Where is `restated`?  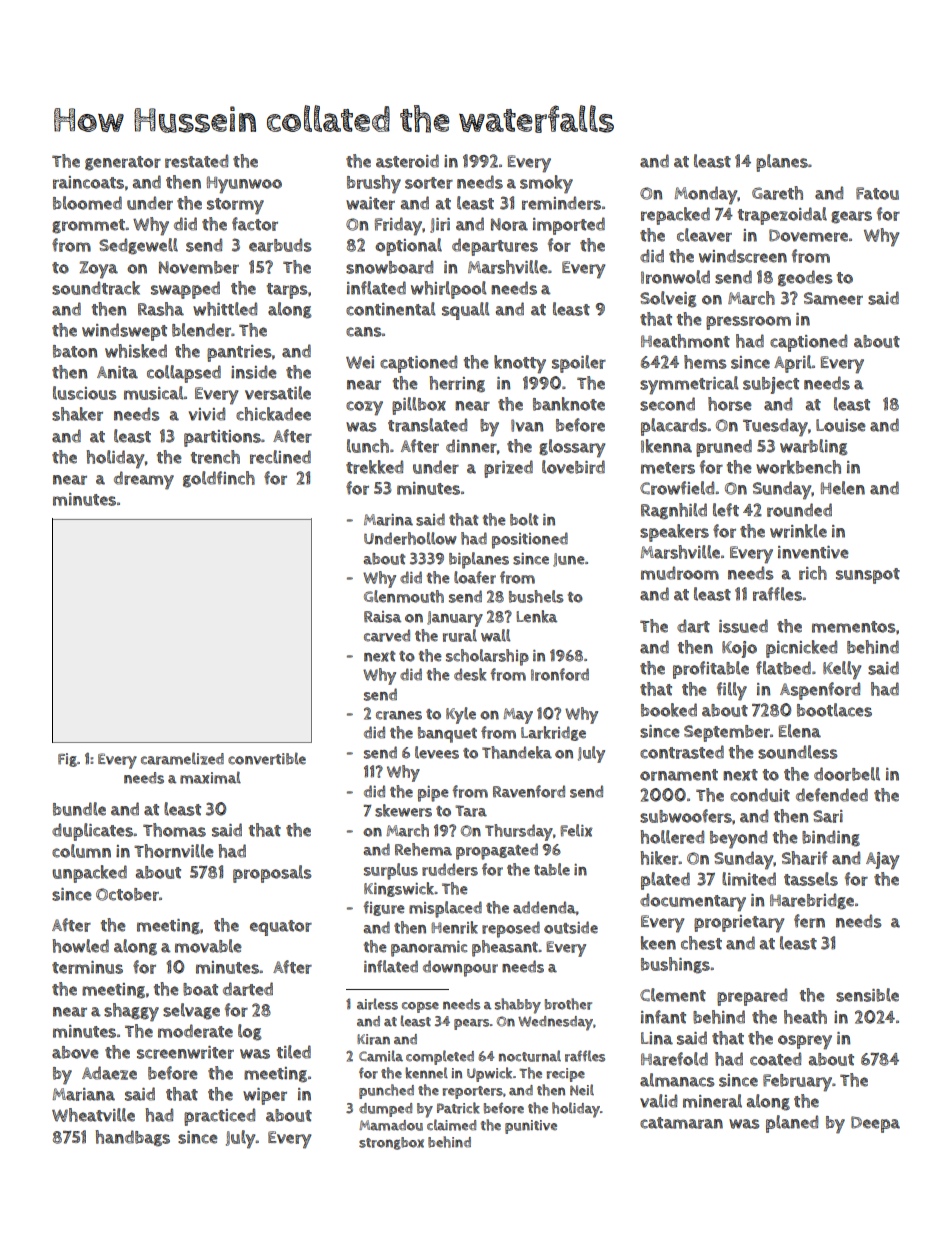
restated is located at coordinates (196, 161).
